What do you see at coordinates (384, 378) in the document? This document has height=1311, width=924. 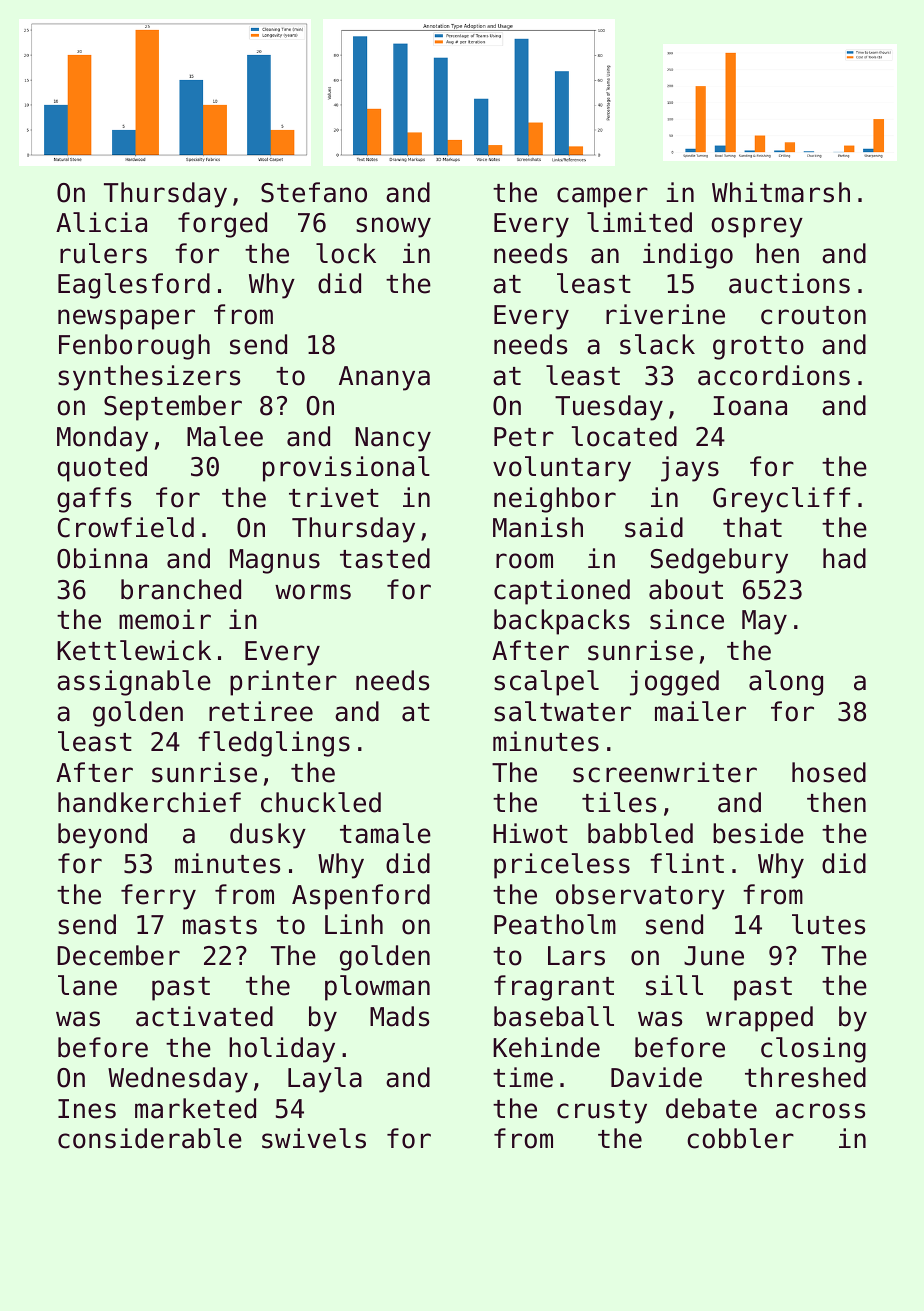 I see `Ananya` at bounding box center [384, 378].
